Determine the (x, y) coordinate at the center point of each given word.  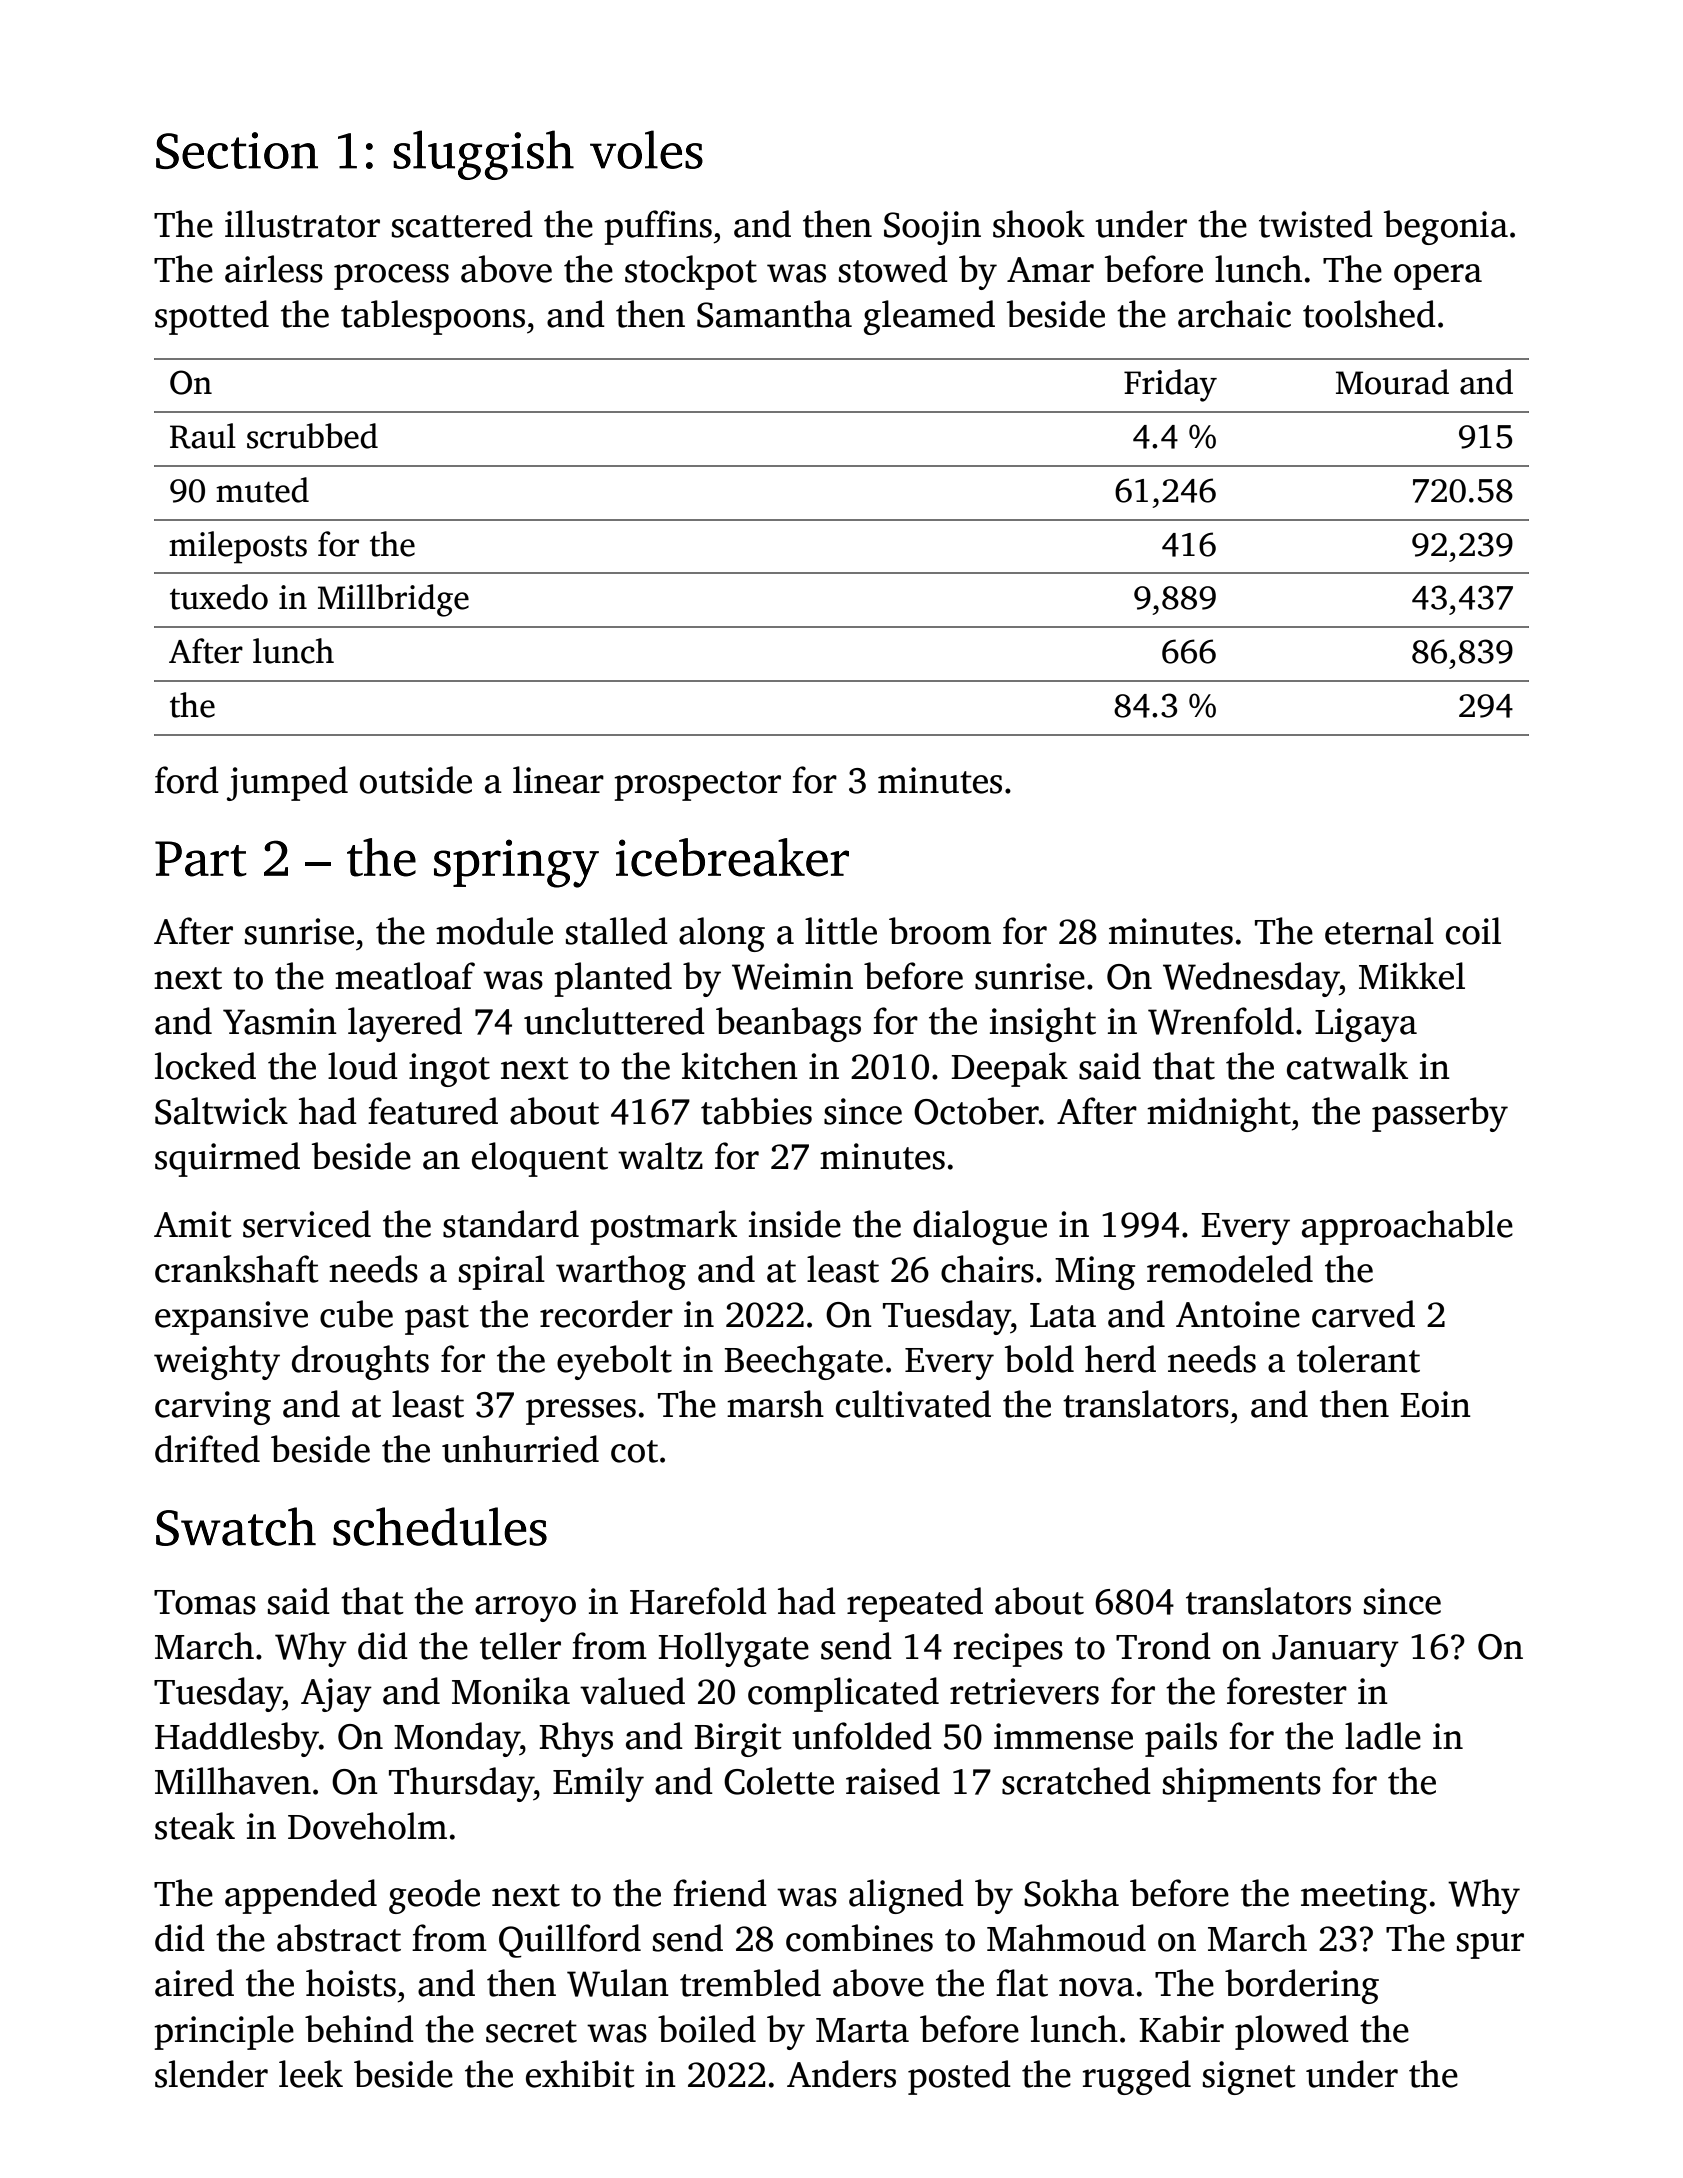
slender (211, 2074)
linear (558, 780)
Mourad (1392, 382)
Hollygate (733, 1649)
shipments (1242, 1784)
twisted (1316, 224)
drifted (207, 1449)
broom (940, 931)
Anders (841, 2074)
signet (1249, 2078)
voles (646, 149)
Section (237, 150)
